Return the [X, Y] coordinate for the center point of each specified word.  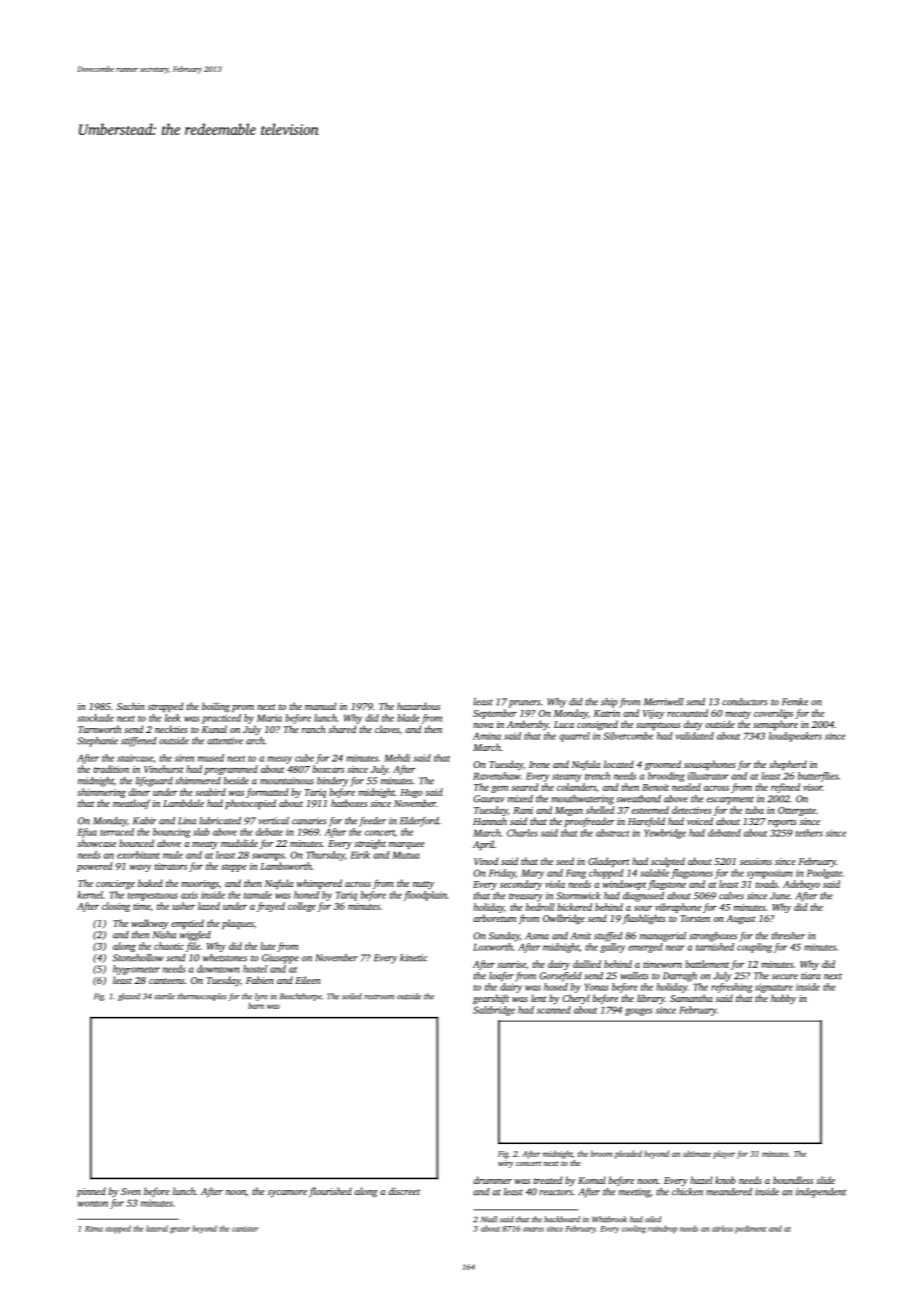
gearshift [491, 999]
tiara [810, 976]
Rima [94, 1229]
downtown [218, 969]
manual [320, 706]
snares [533, 1229]
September [495, 714]
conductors [744, 702]
